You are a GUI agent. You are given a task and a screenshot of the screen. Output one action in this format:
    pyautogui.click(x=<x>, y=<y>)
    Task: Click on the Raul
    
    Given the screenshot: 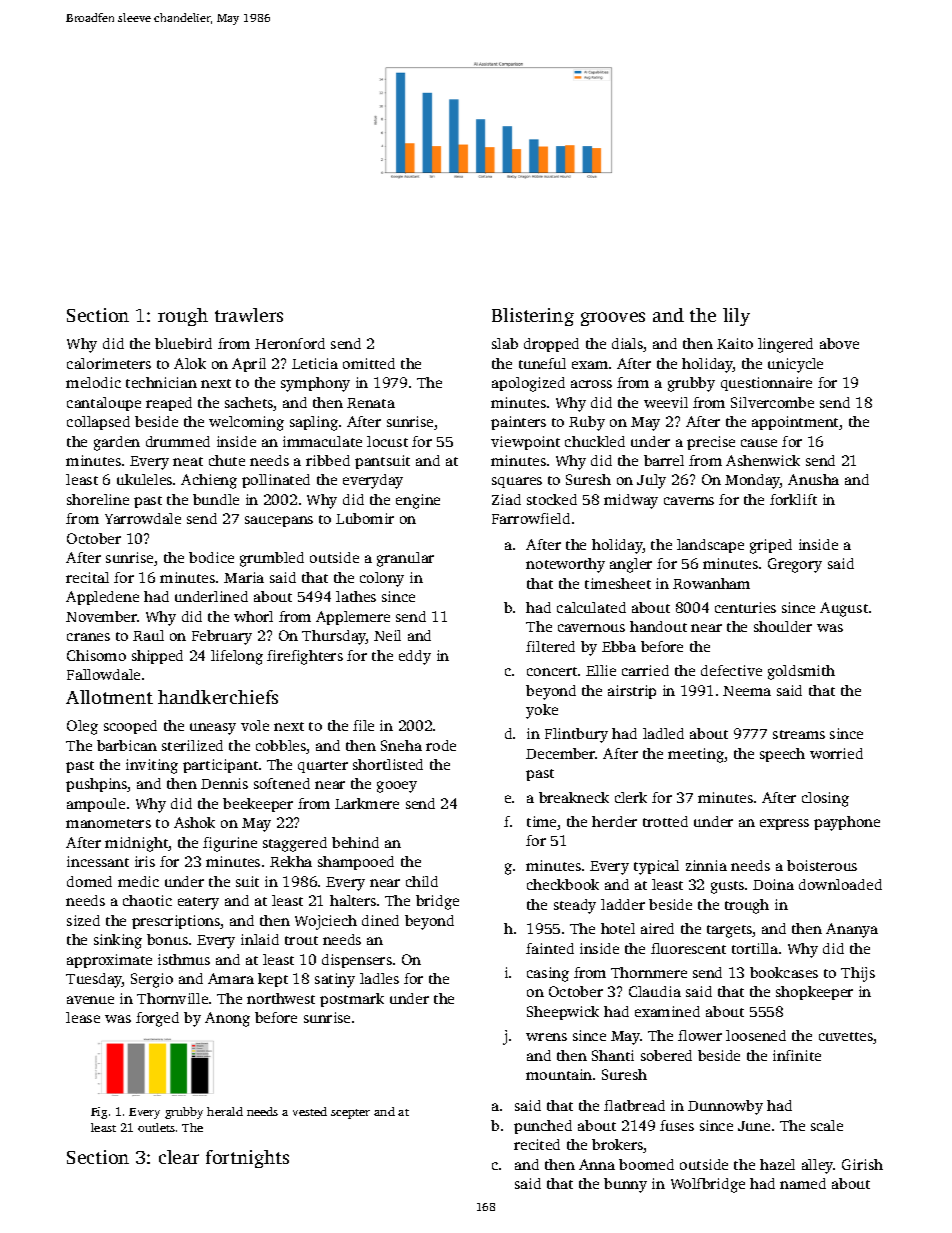 What is the action you would take?
    pyautogui.click(x=148, y=635)
